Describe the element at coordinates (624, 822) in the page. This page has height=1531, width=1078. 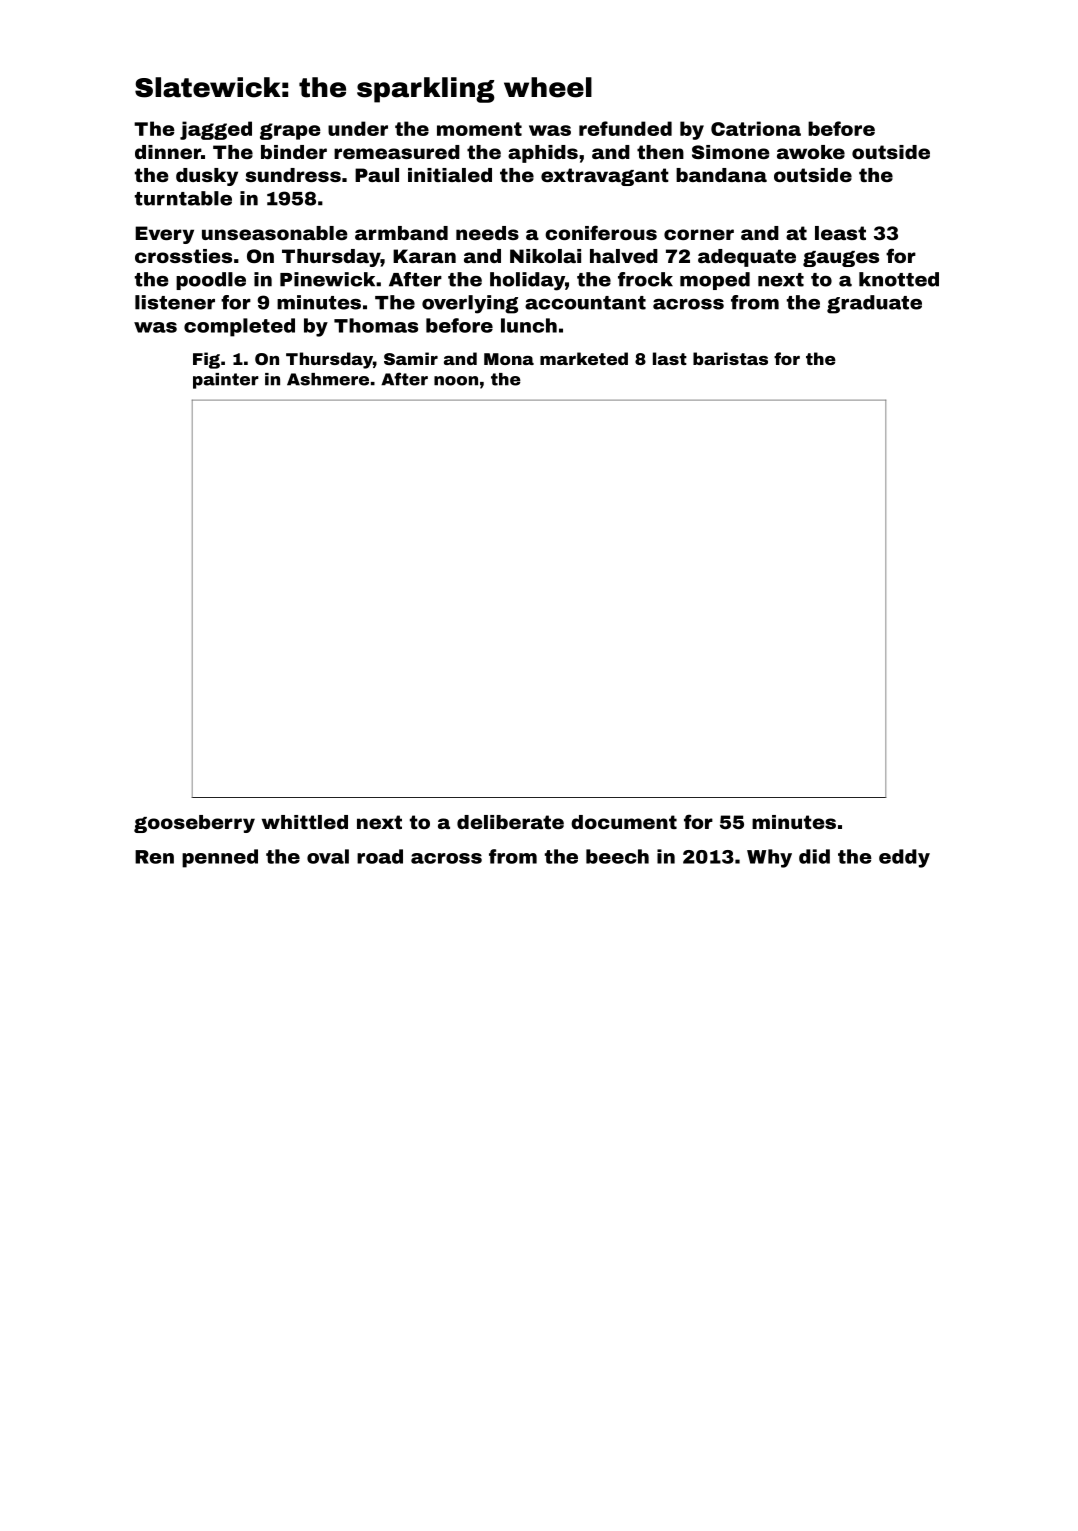
I see `document` at that location.
